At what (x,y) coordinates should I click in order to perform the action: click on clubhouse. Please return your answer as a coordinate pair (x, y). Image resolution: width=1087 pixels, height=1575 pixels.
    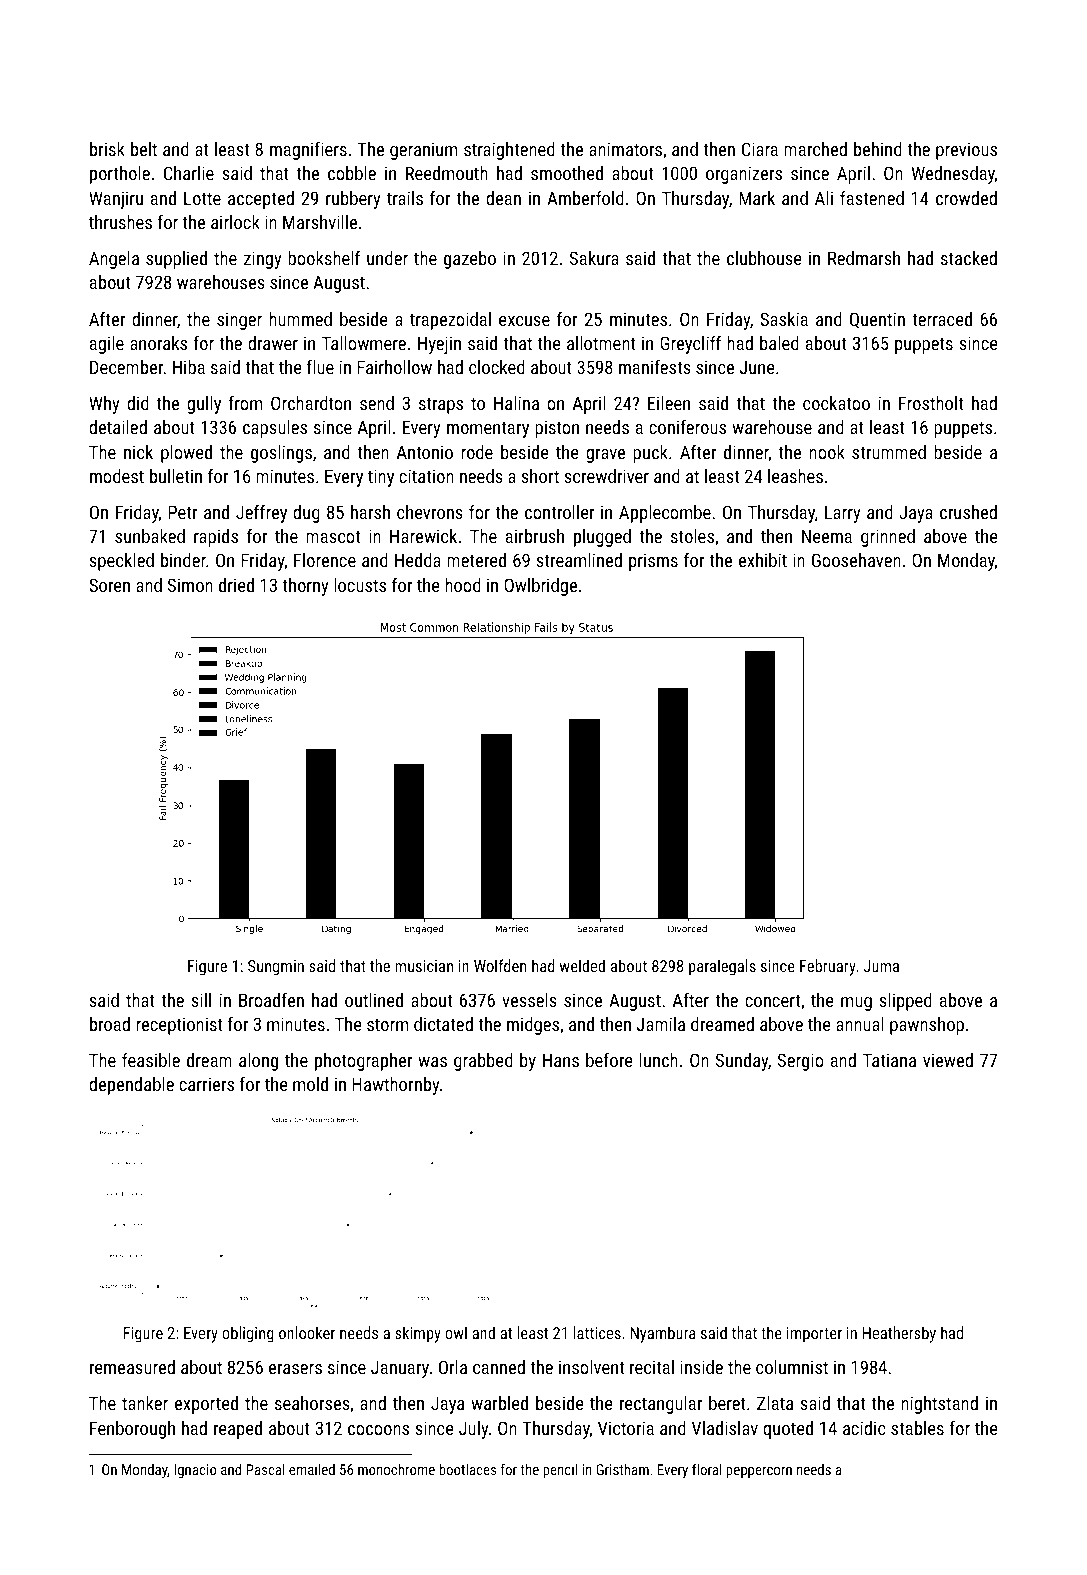
    Looking at the image, I should click on (764, 258).
